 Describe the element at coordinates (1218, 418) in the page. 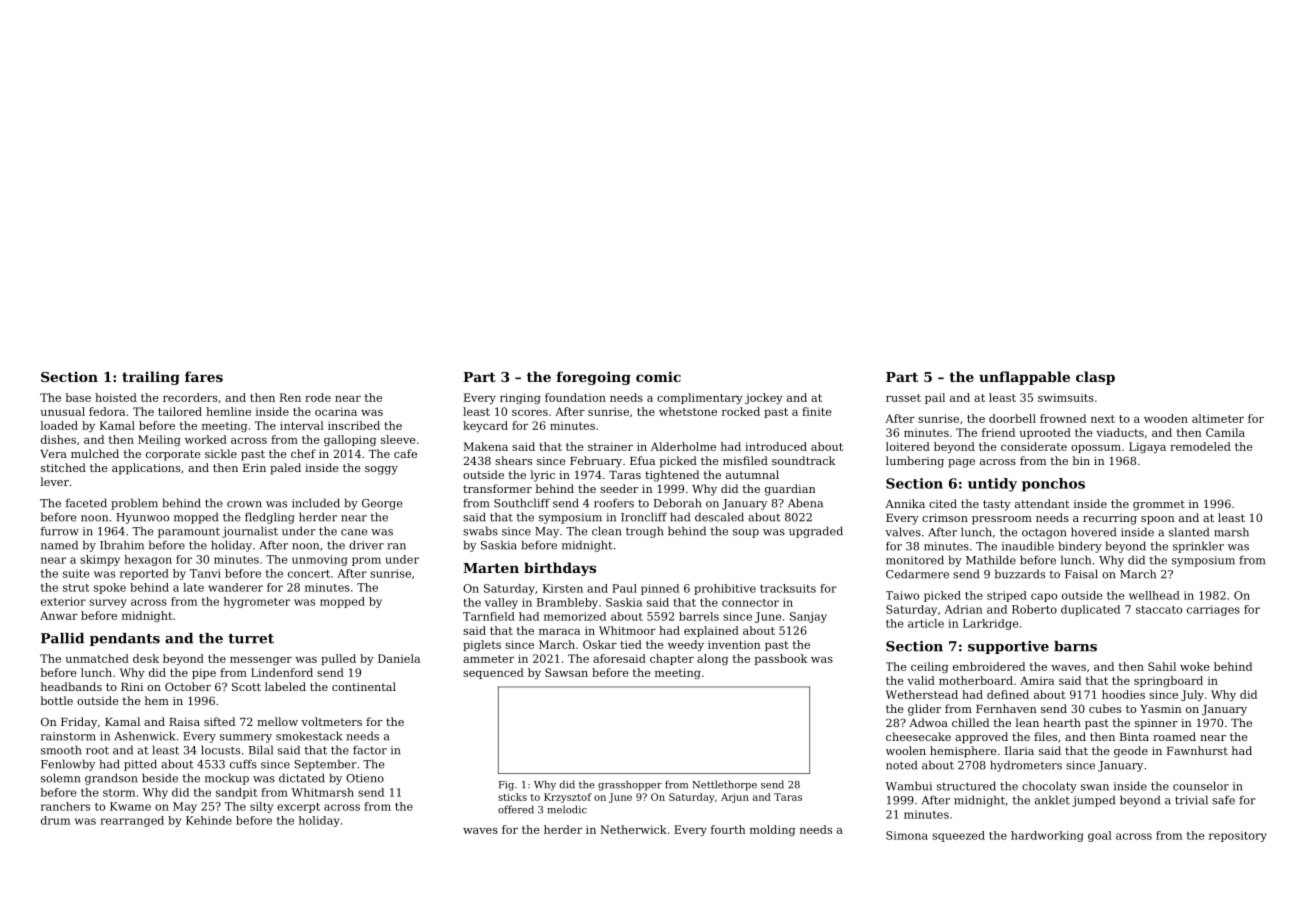

I see `altimeter` at that location.
